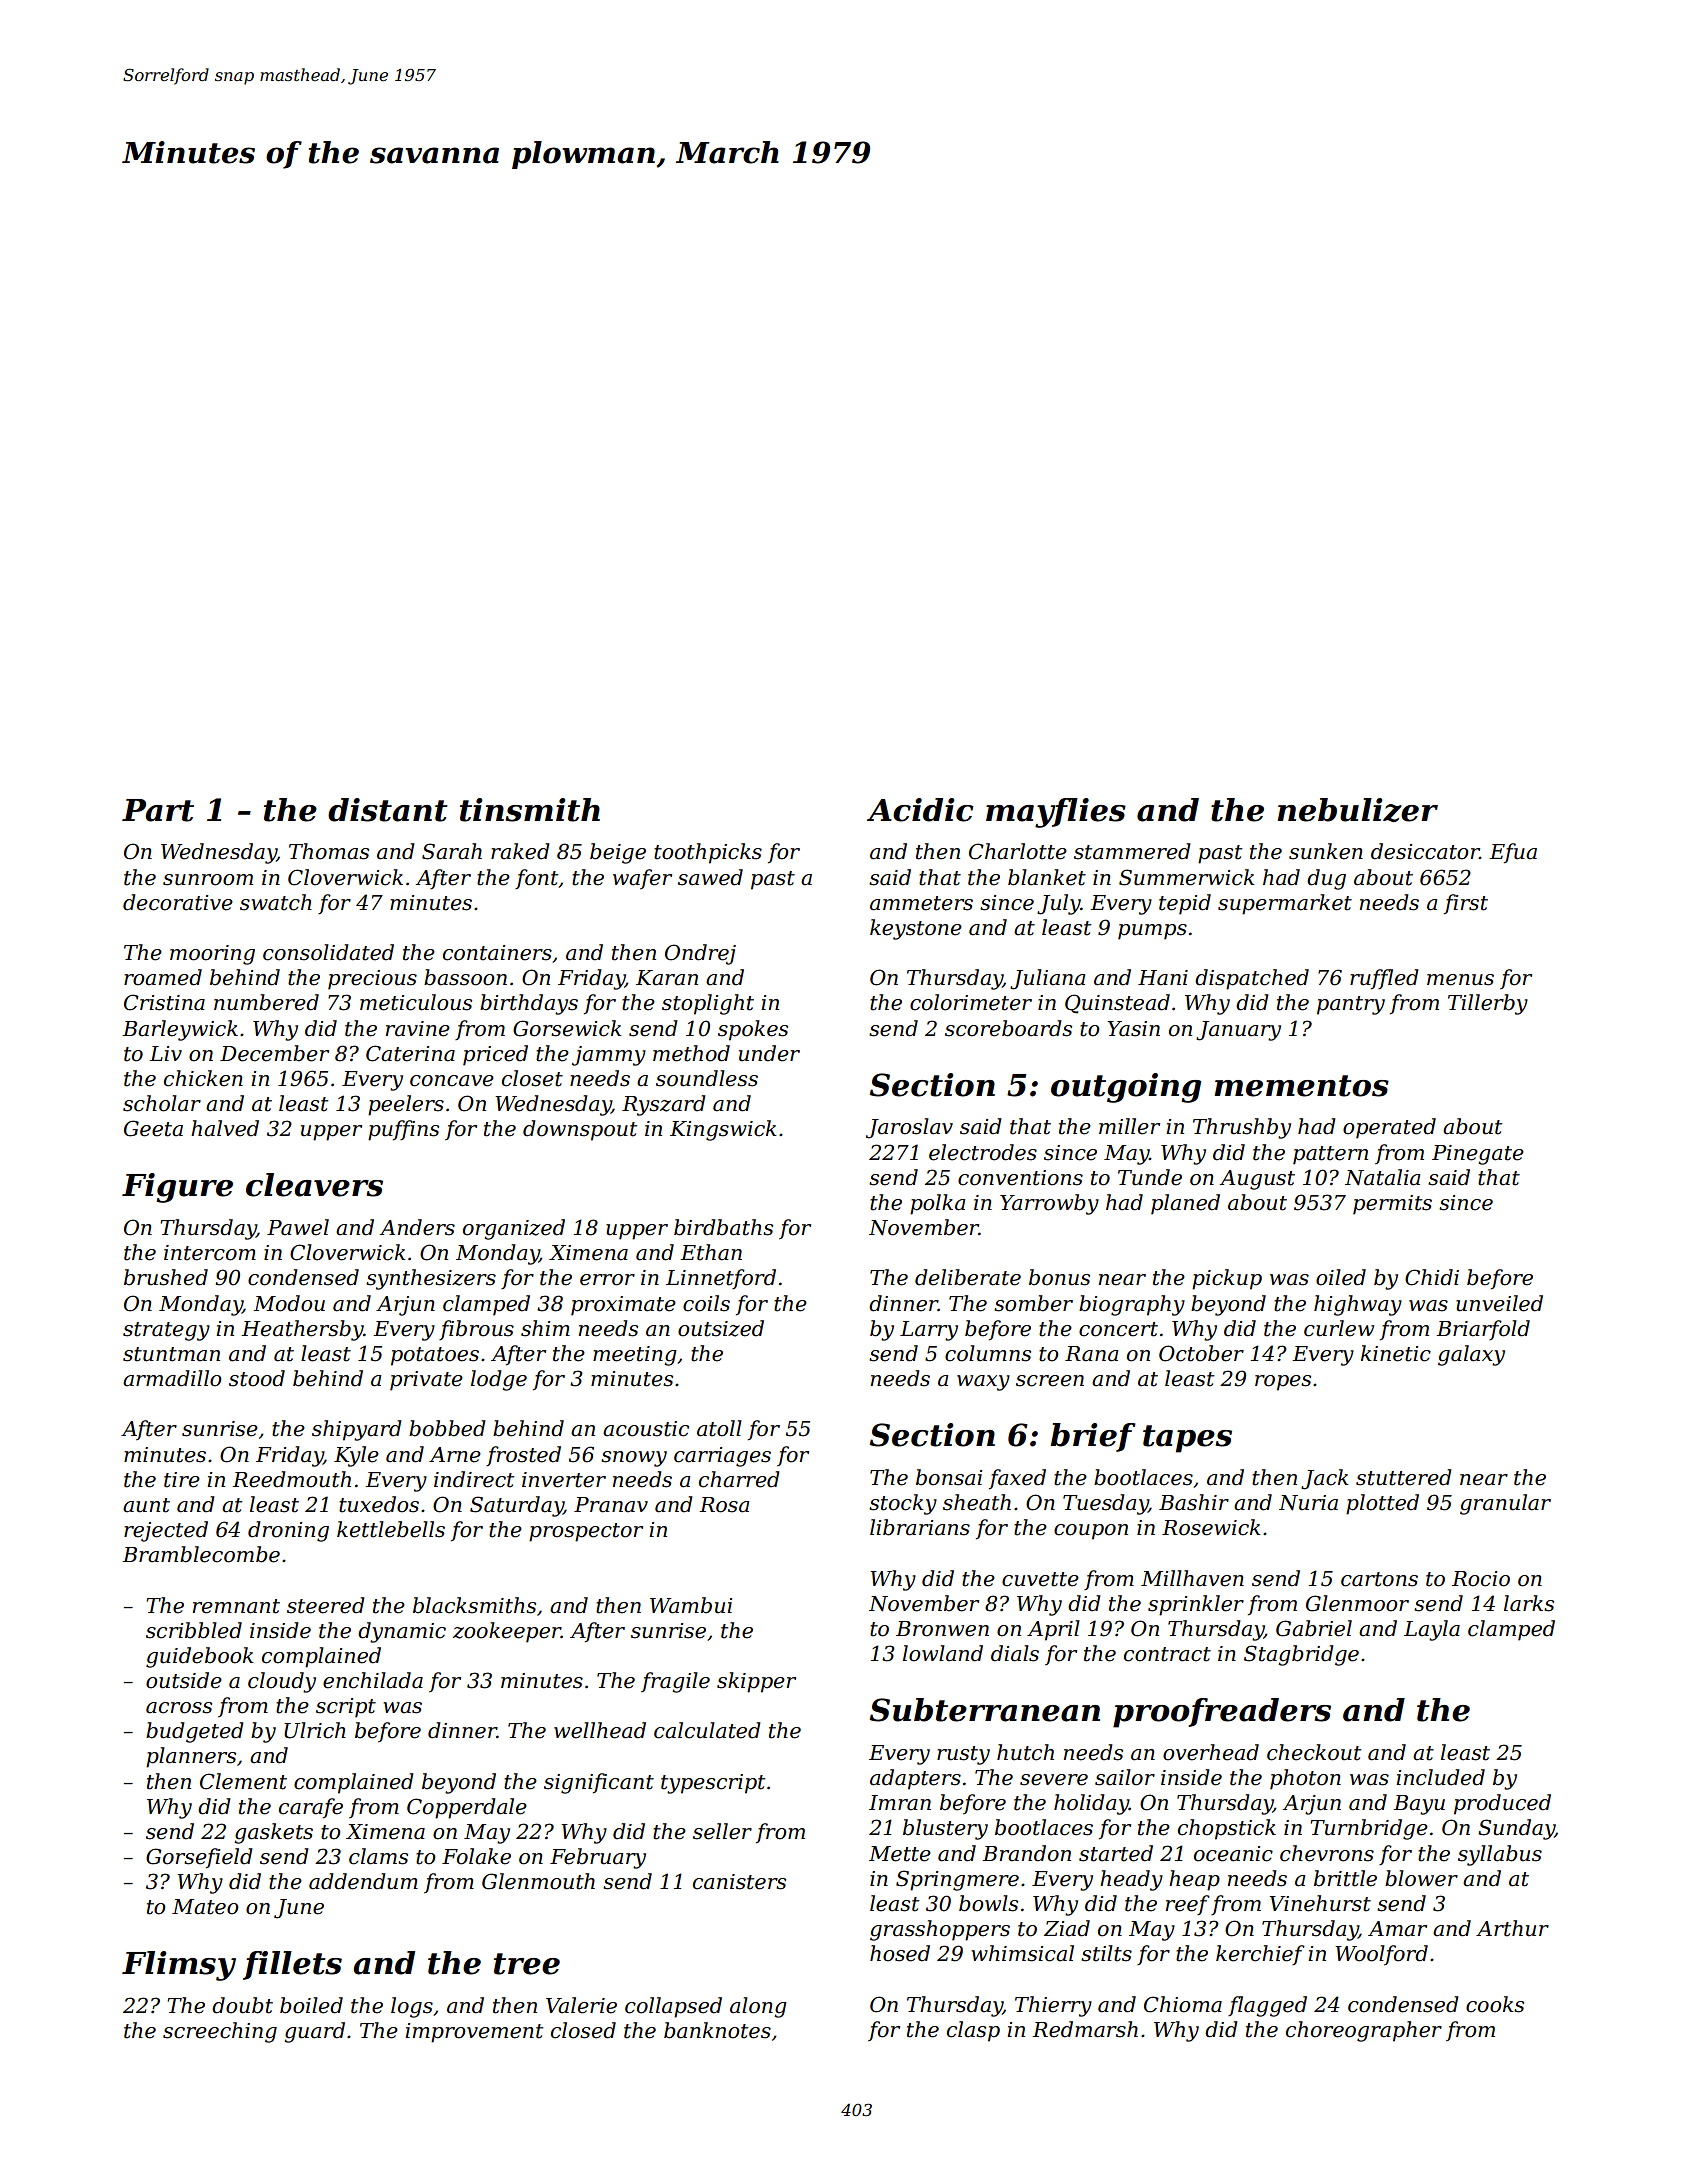 The height and width of the screenshot is (2178, 1683). I want to click on Wambui, so click(691, 1605).
